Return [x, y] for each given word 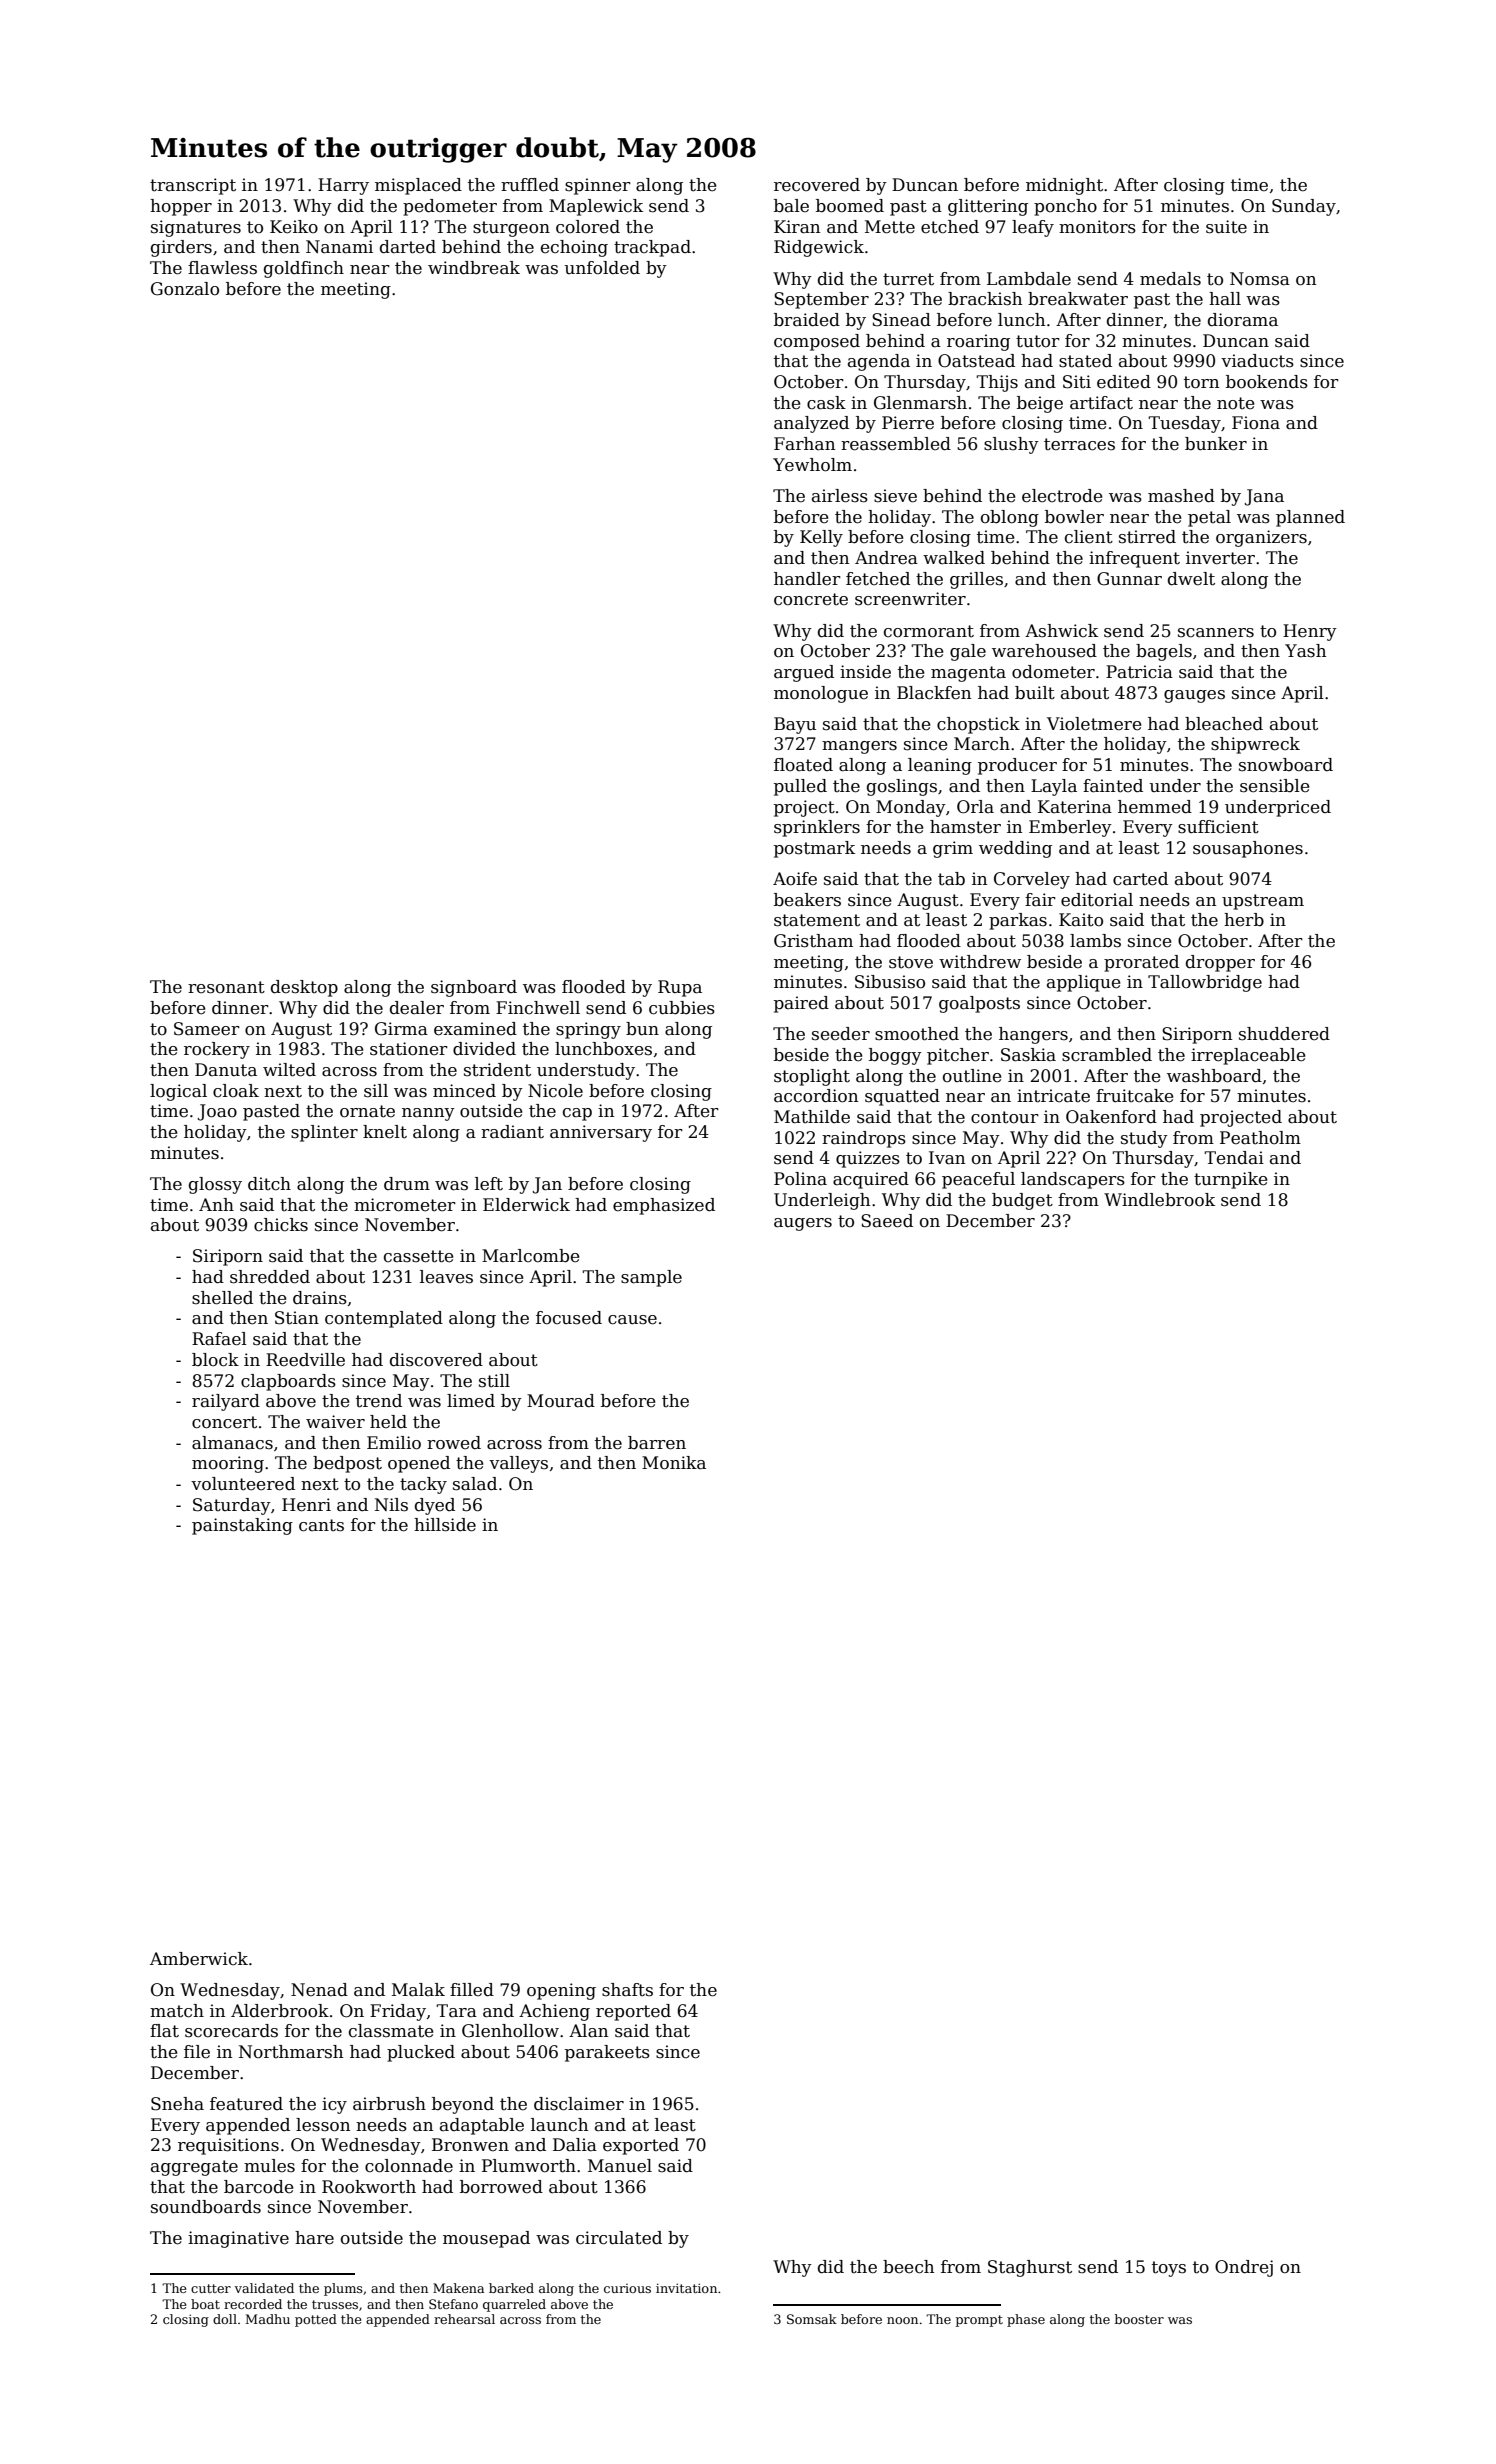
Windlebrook [1159, 1200]
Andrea [886, 558]
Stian [297, 1318]
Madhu [268, 2319]
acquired [871, 1180]
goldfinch [304, 269]
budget [1022, 1201]
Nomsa [1260, 279]
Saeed [887, 1221]
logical [178, 1092]
